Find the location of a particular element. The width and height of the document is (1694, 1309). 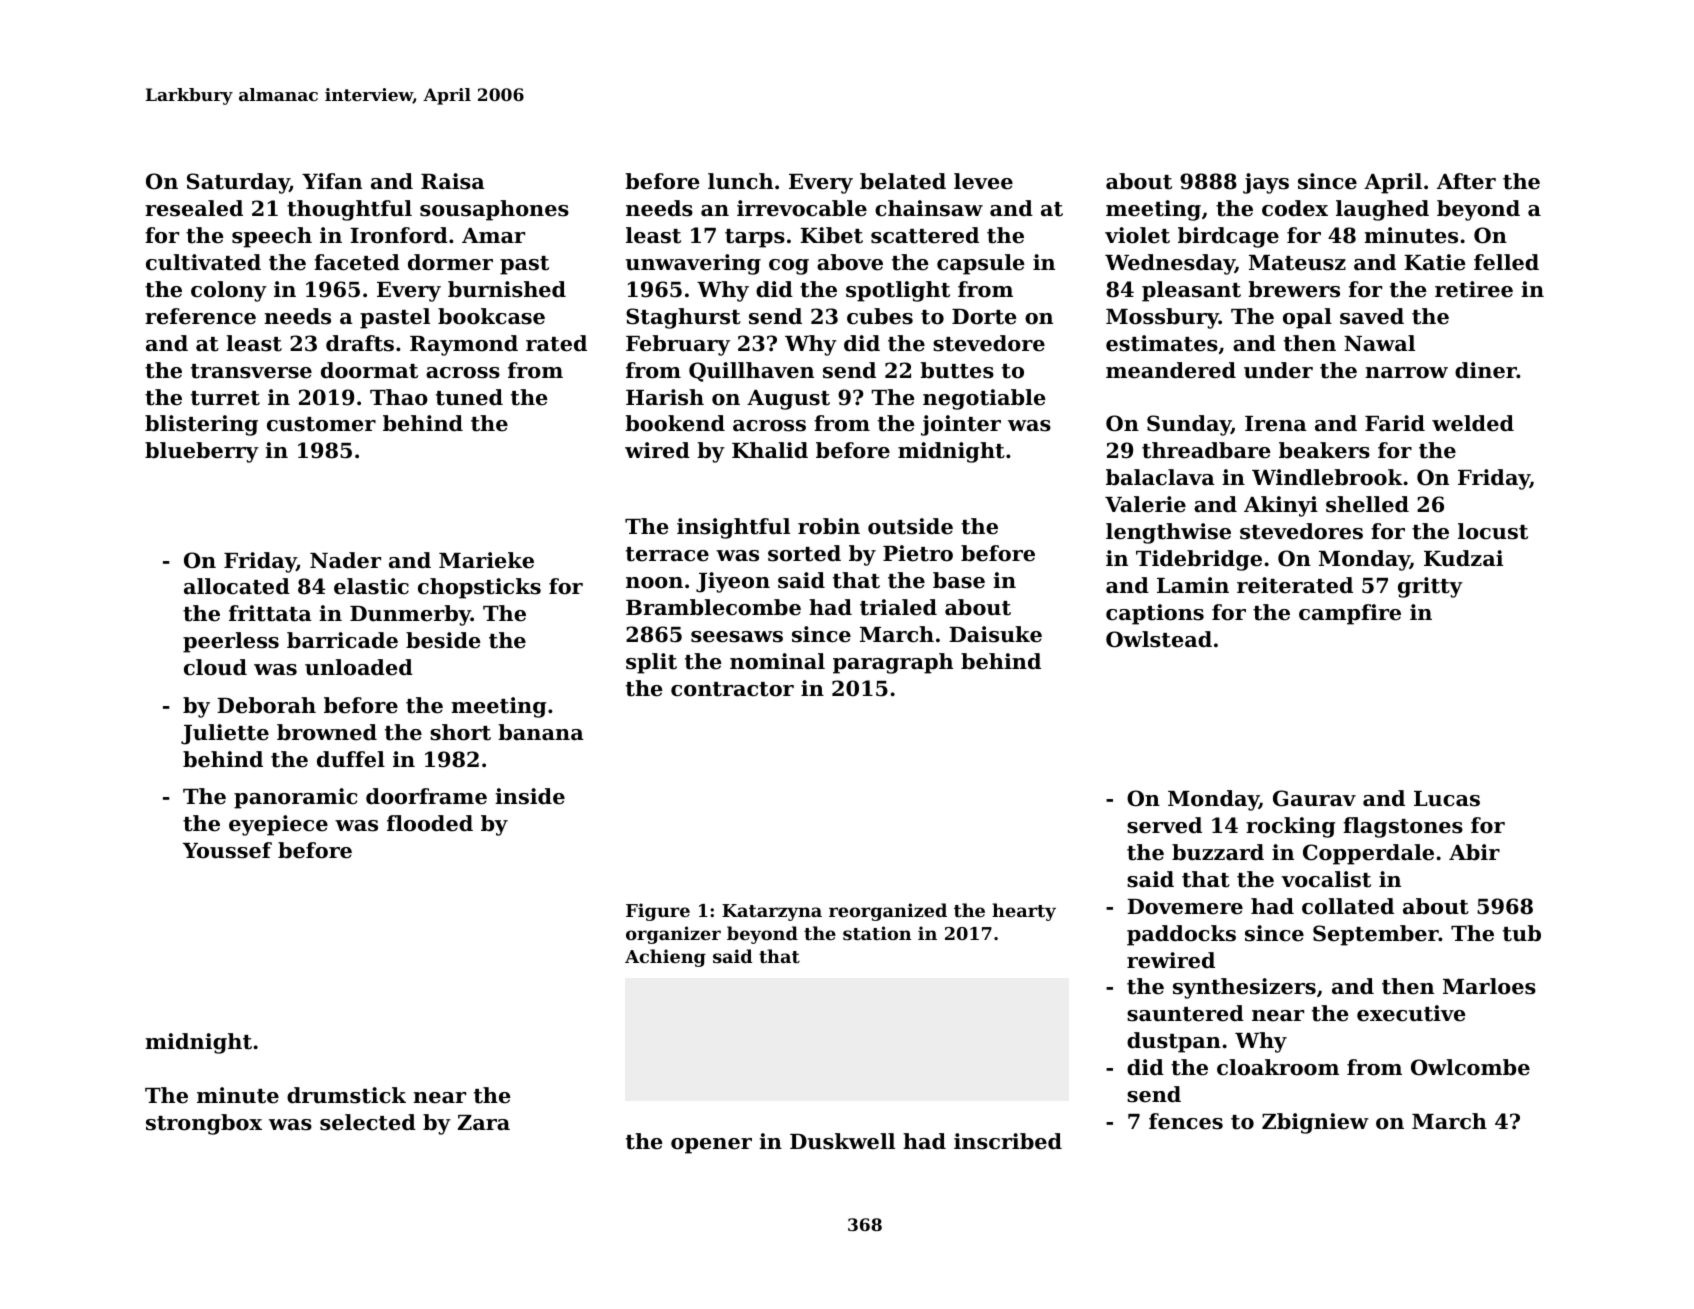

Dovemere is located at coordinates (1185, 907).
